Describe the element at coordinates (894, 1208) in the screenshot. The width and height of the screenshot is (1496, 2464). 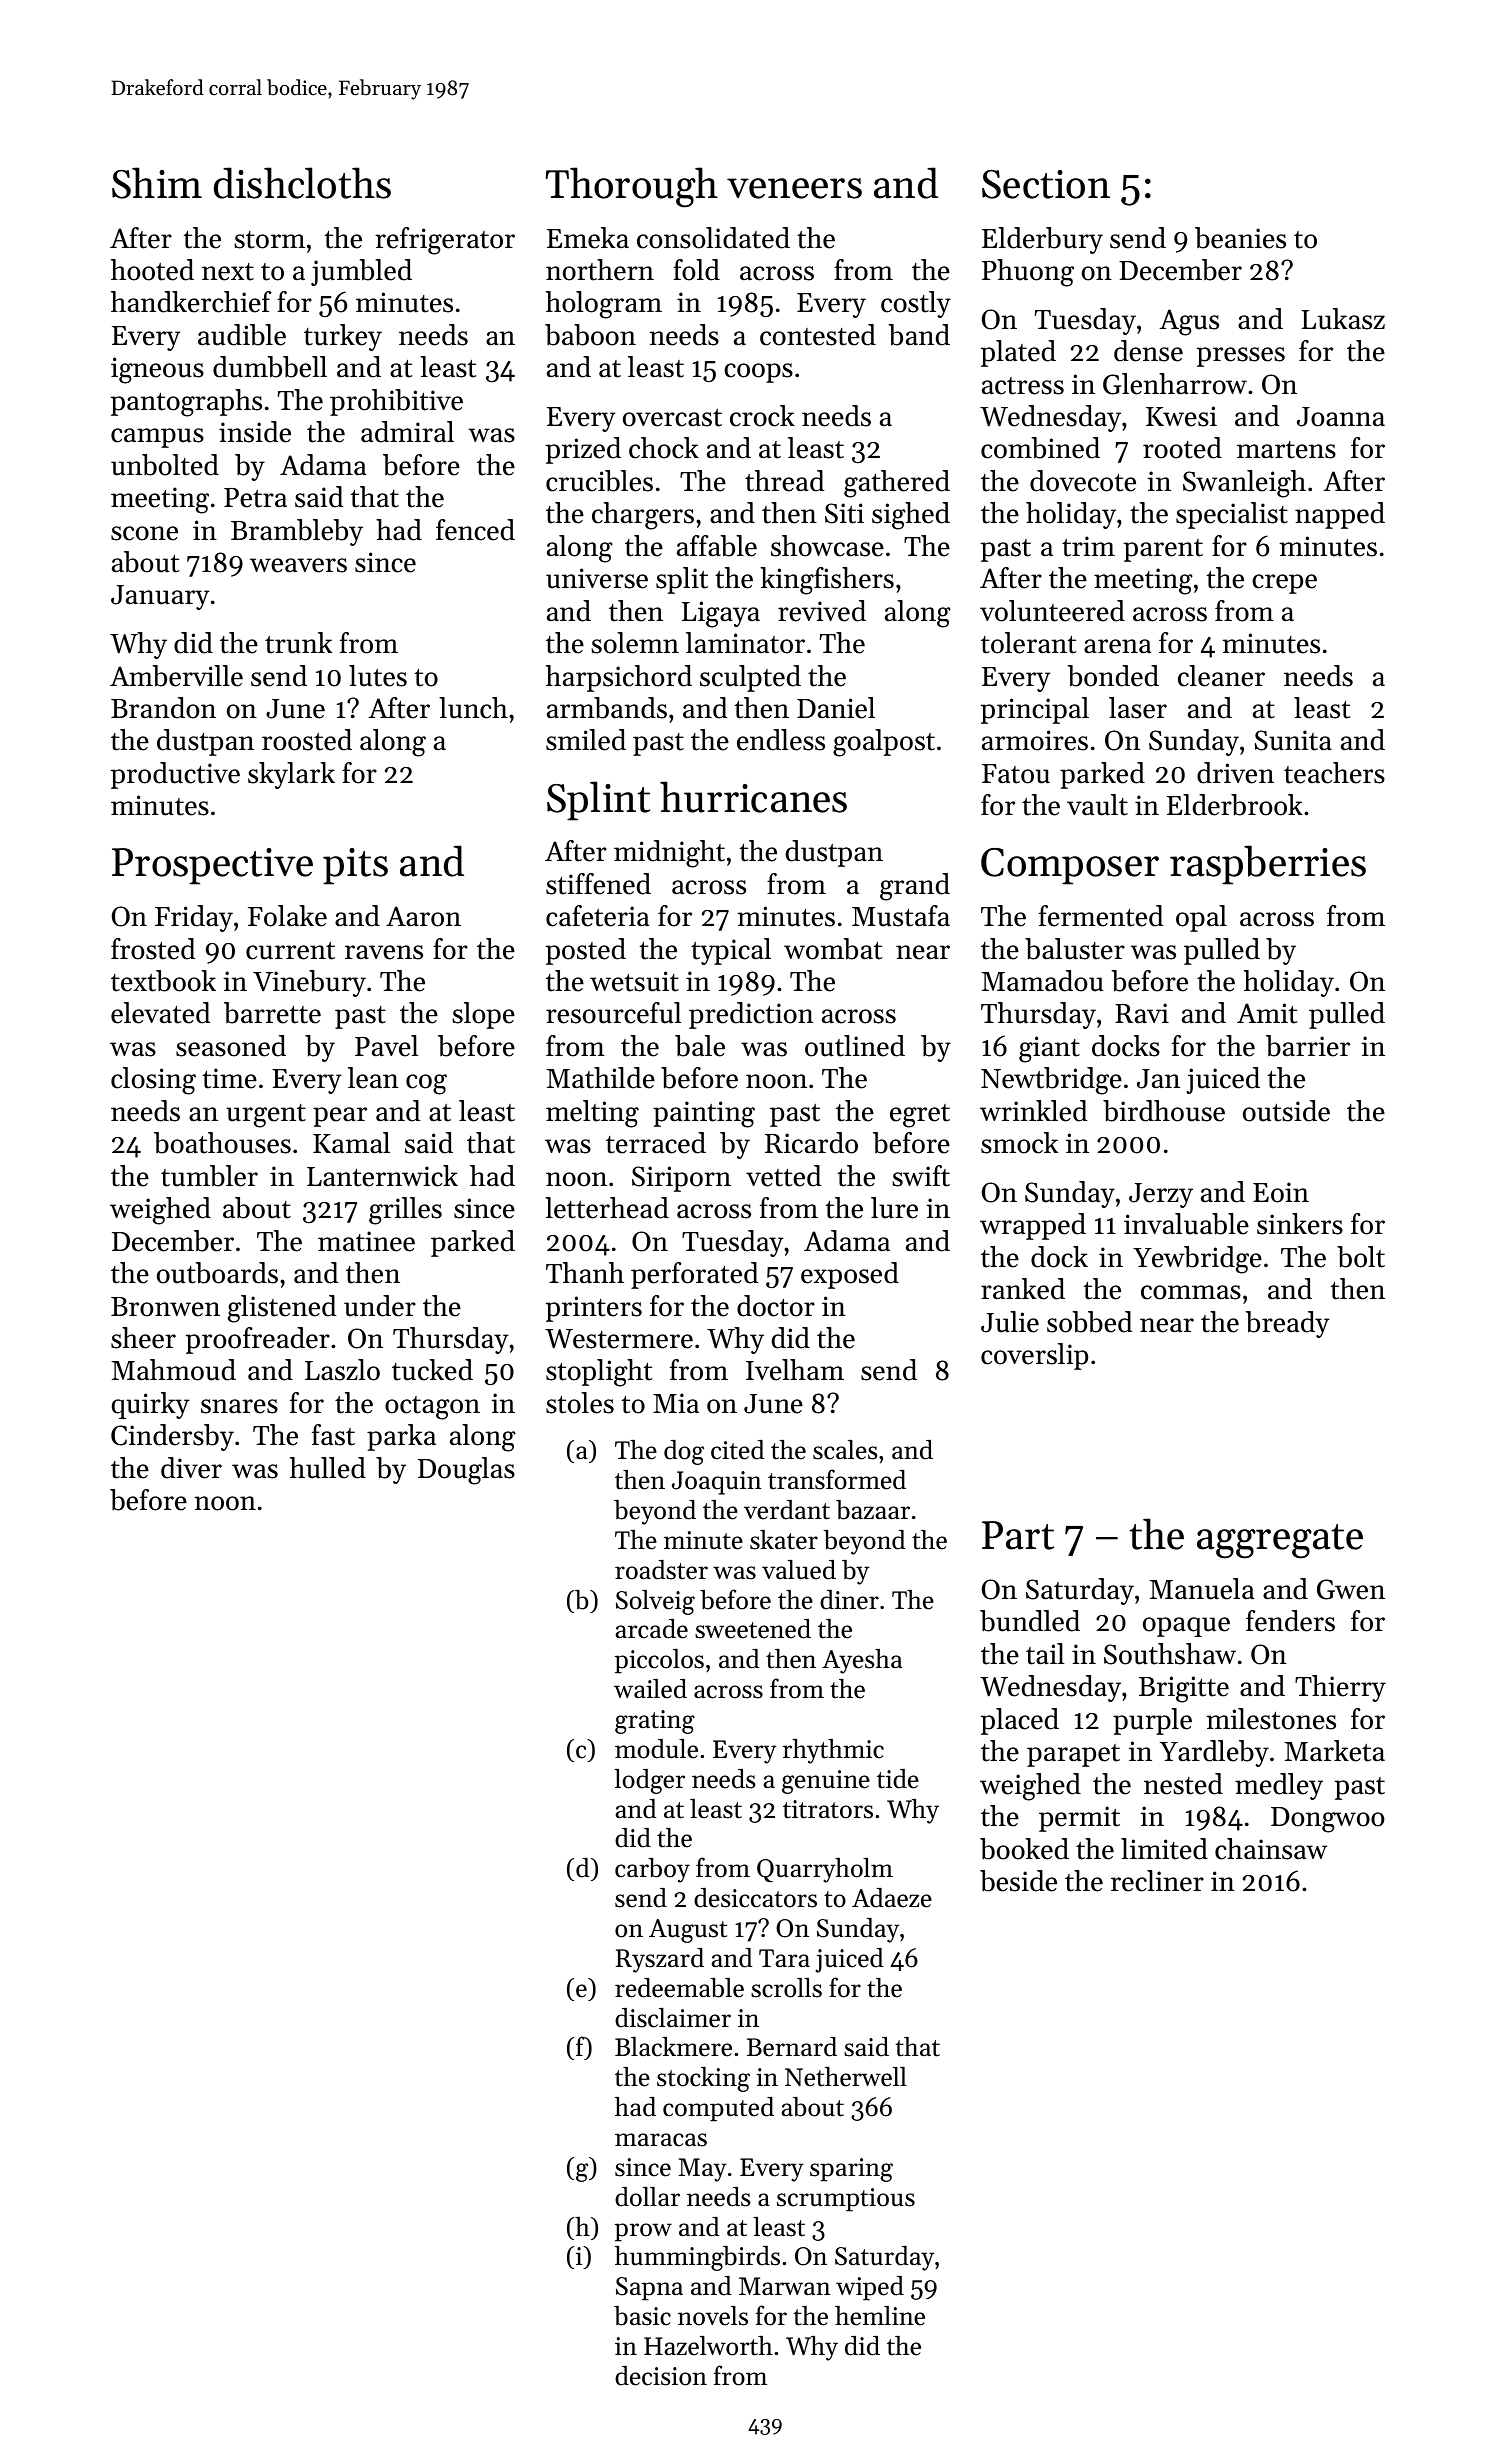
I see `lure` at that location.
